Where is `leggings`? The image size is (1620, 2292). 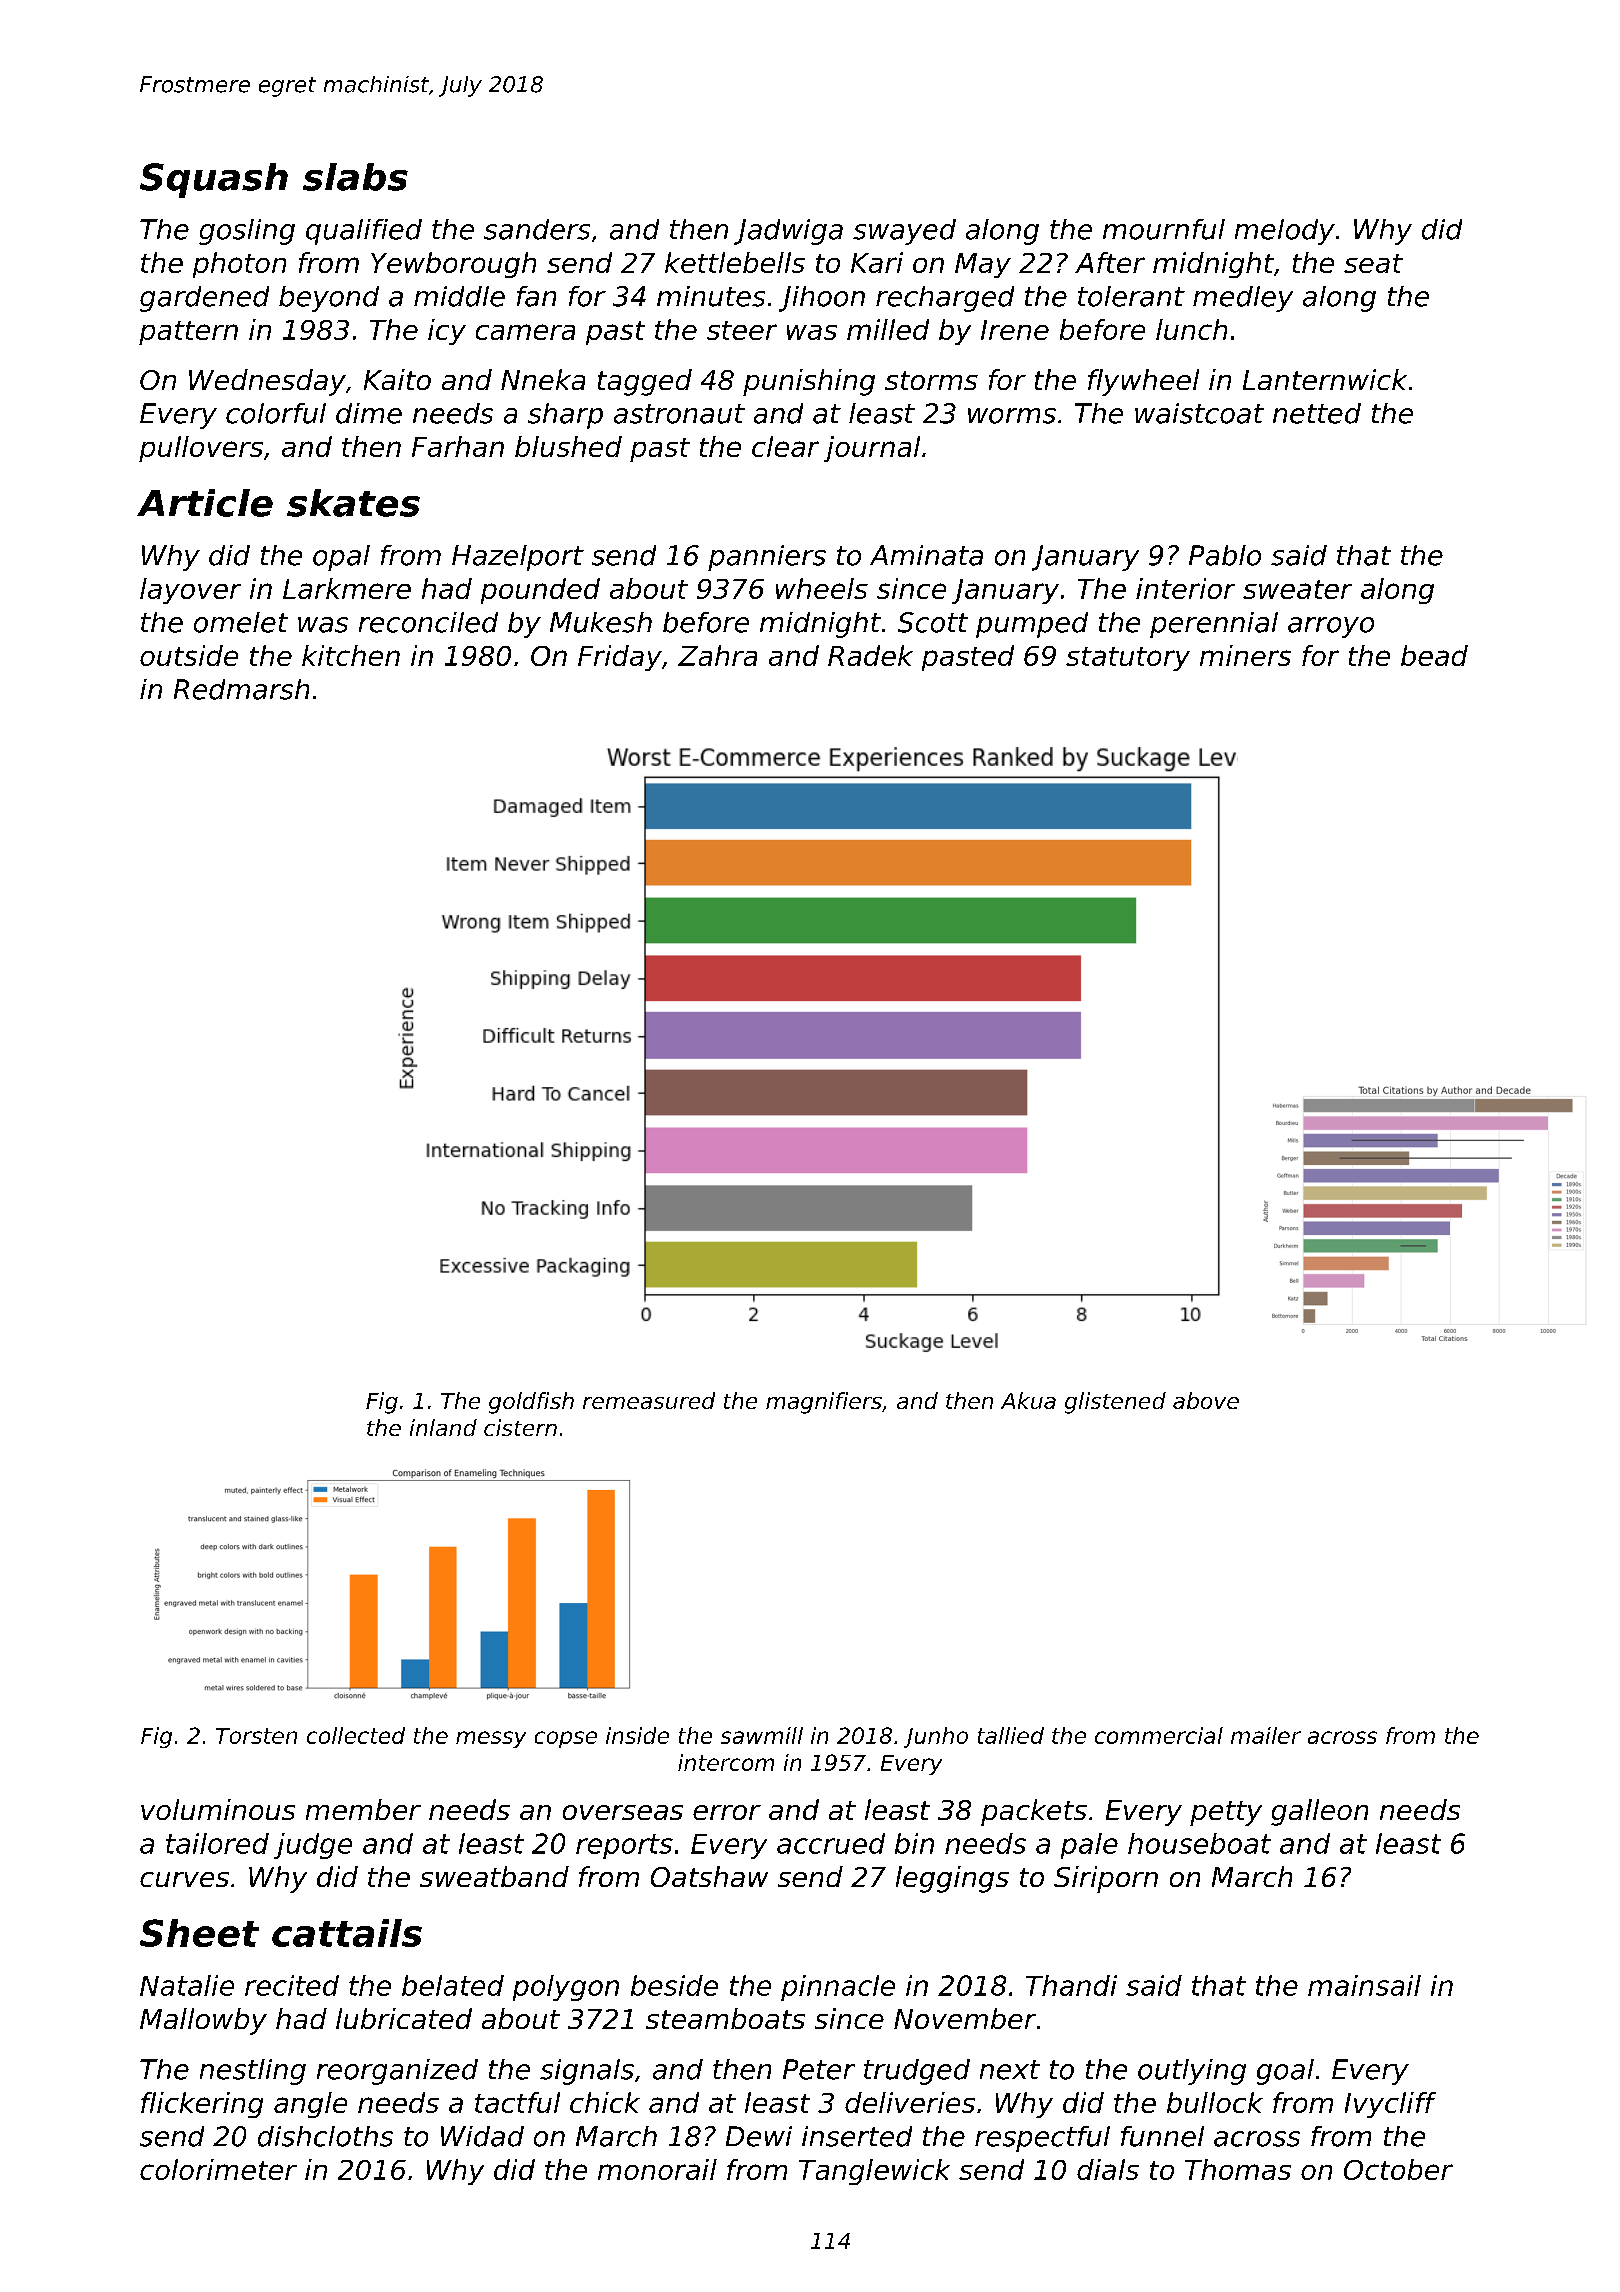
leggings is located at coordinates (952, 1879).
